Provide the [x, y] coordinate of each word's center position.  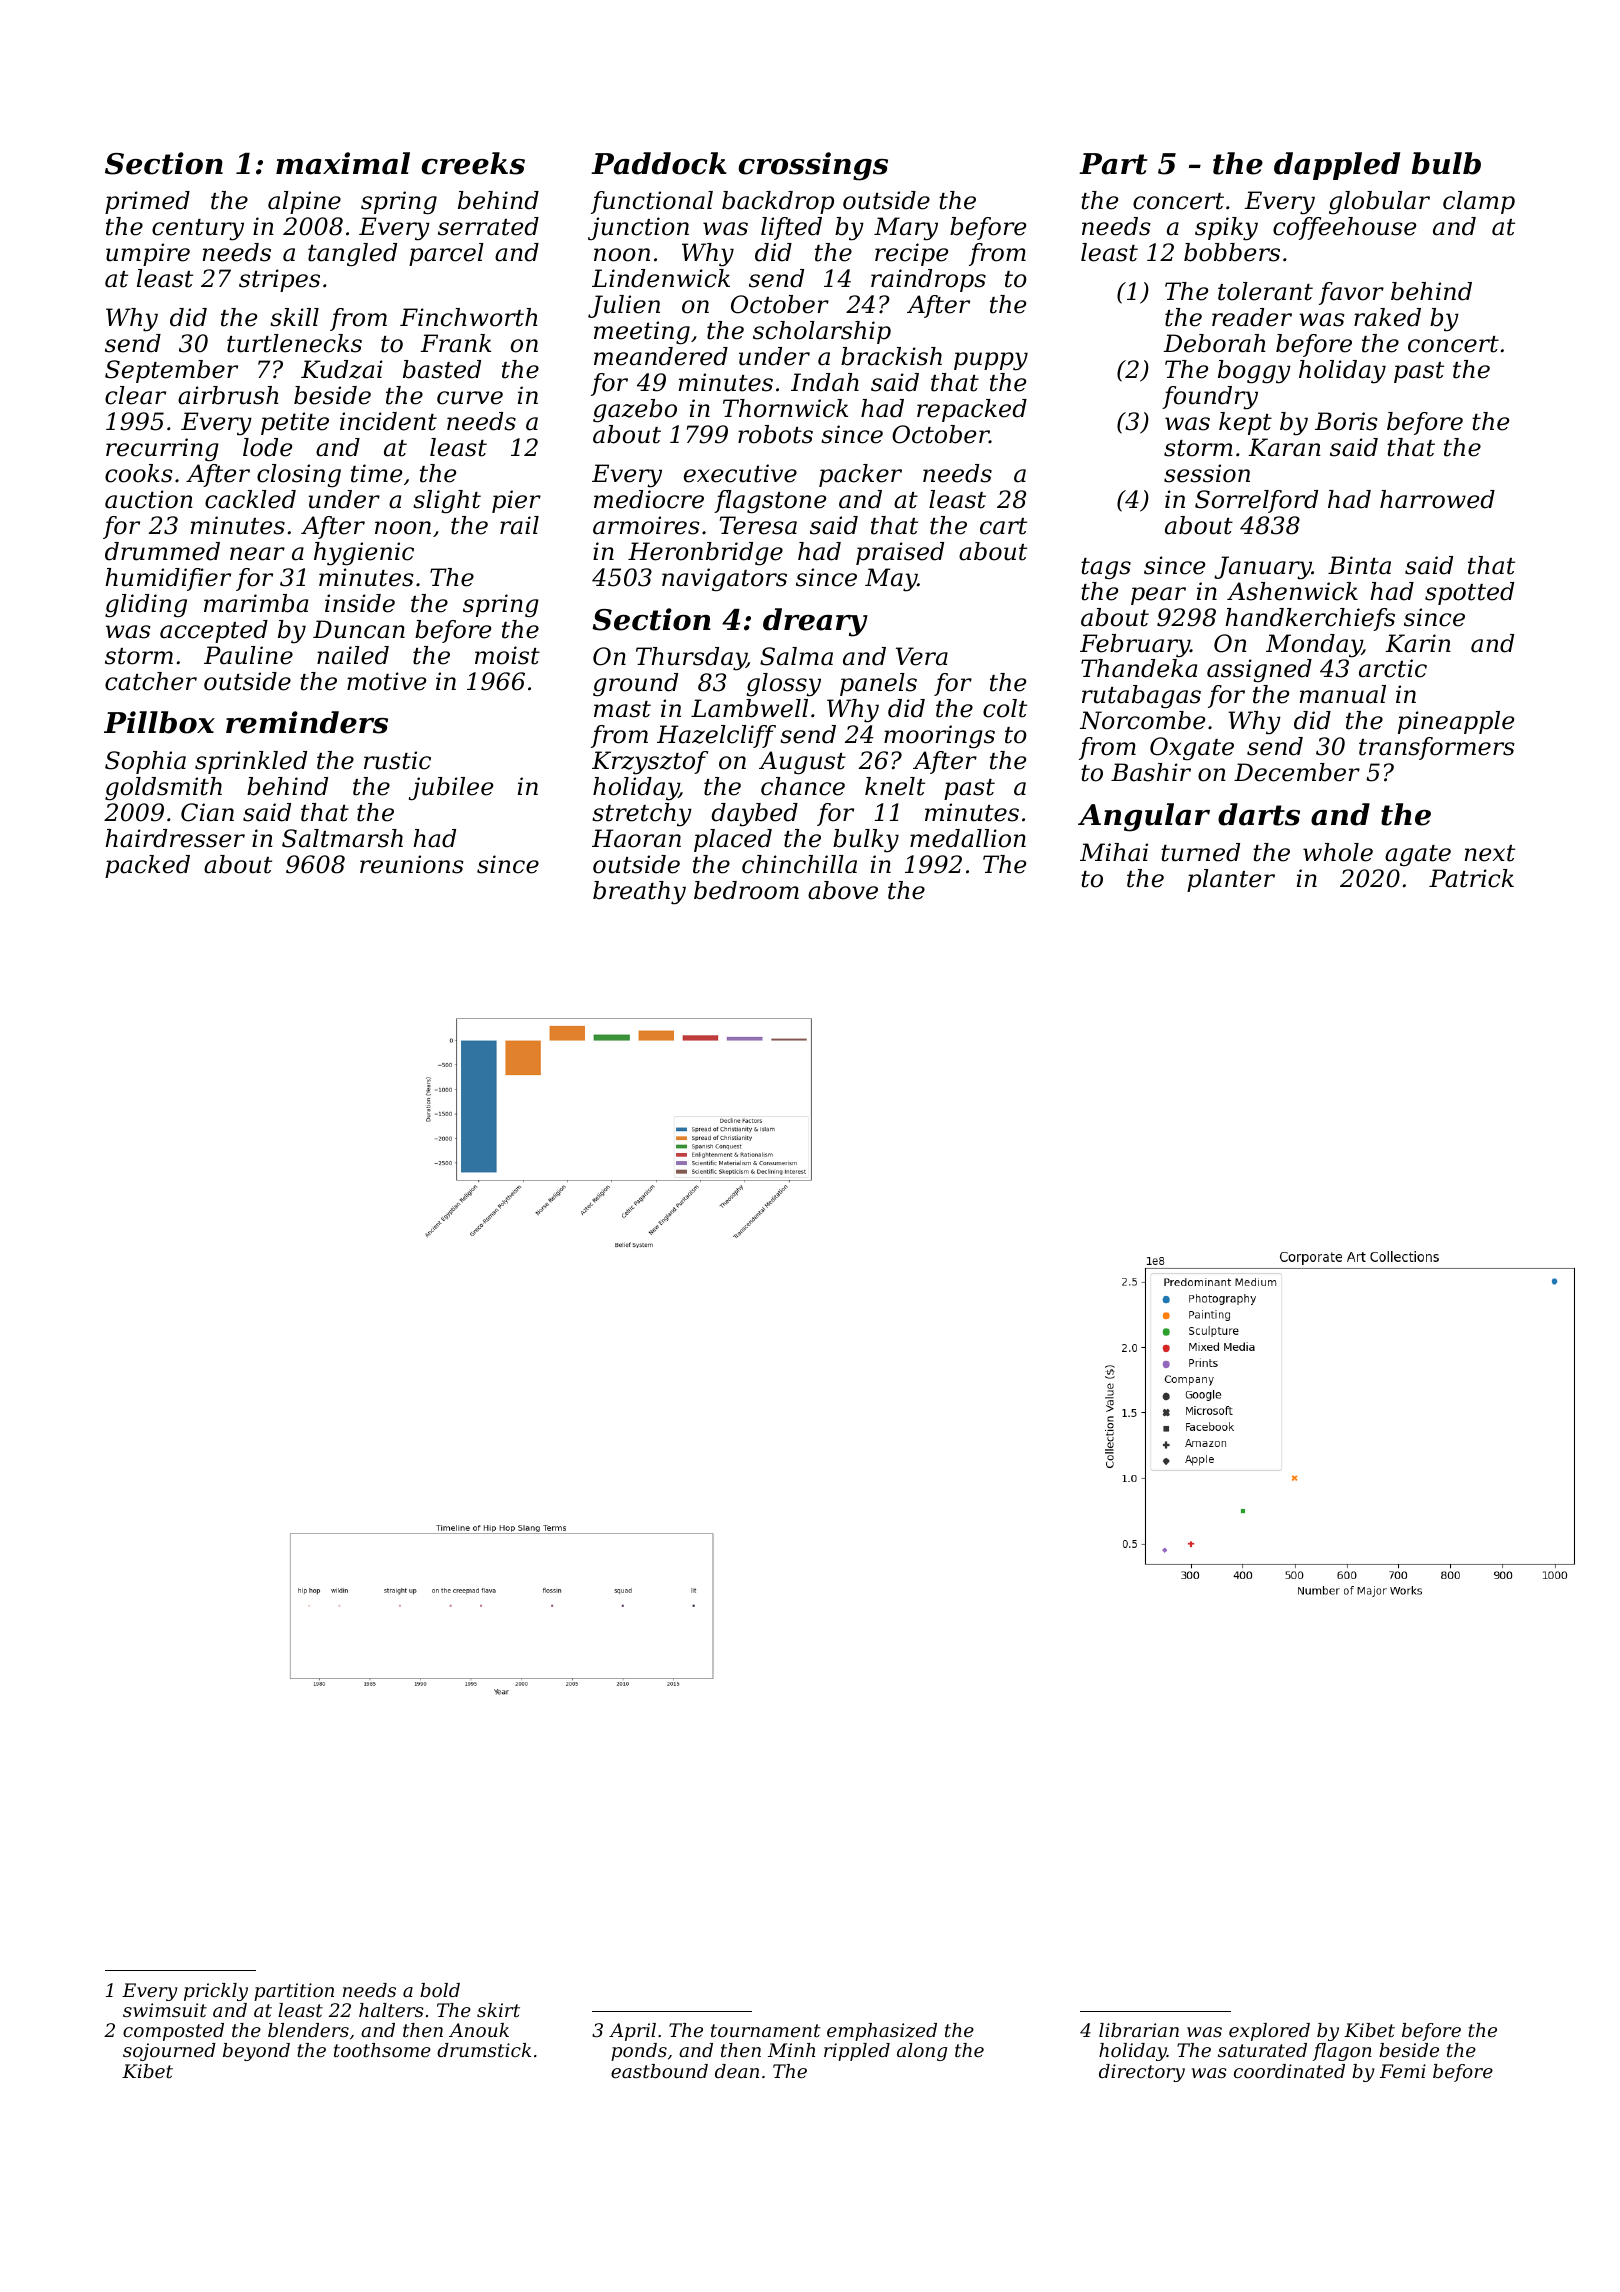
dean [737, 2071]
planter [1231, 880]
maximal [343, 163]
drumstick [484, 2050]
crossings [813, 166]
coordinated [1289, 2071]
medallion [968, 838]
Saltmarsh [342, 838]
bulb [1446, 163]
